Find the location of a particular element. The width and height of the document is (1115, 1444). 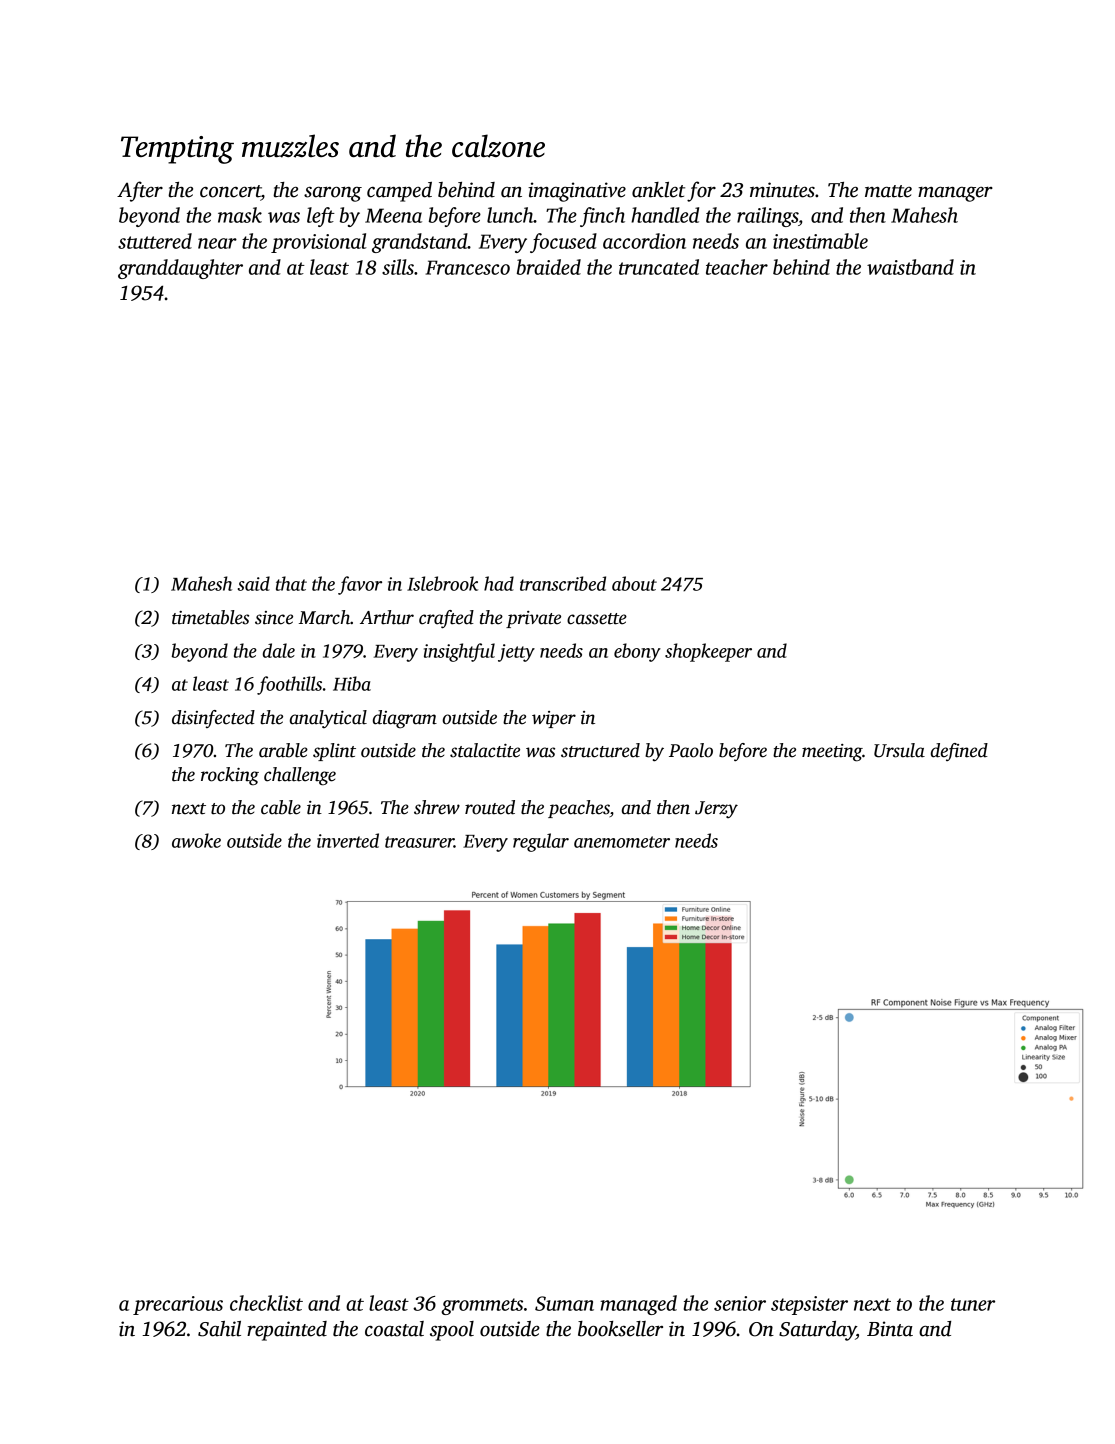

regular is located at coordinates (541, 842).
